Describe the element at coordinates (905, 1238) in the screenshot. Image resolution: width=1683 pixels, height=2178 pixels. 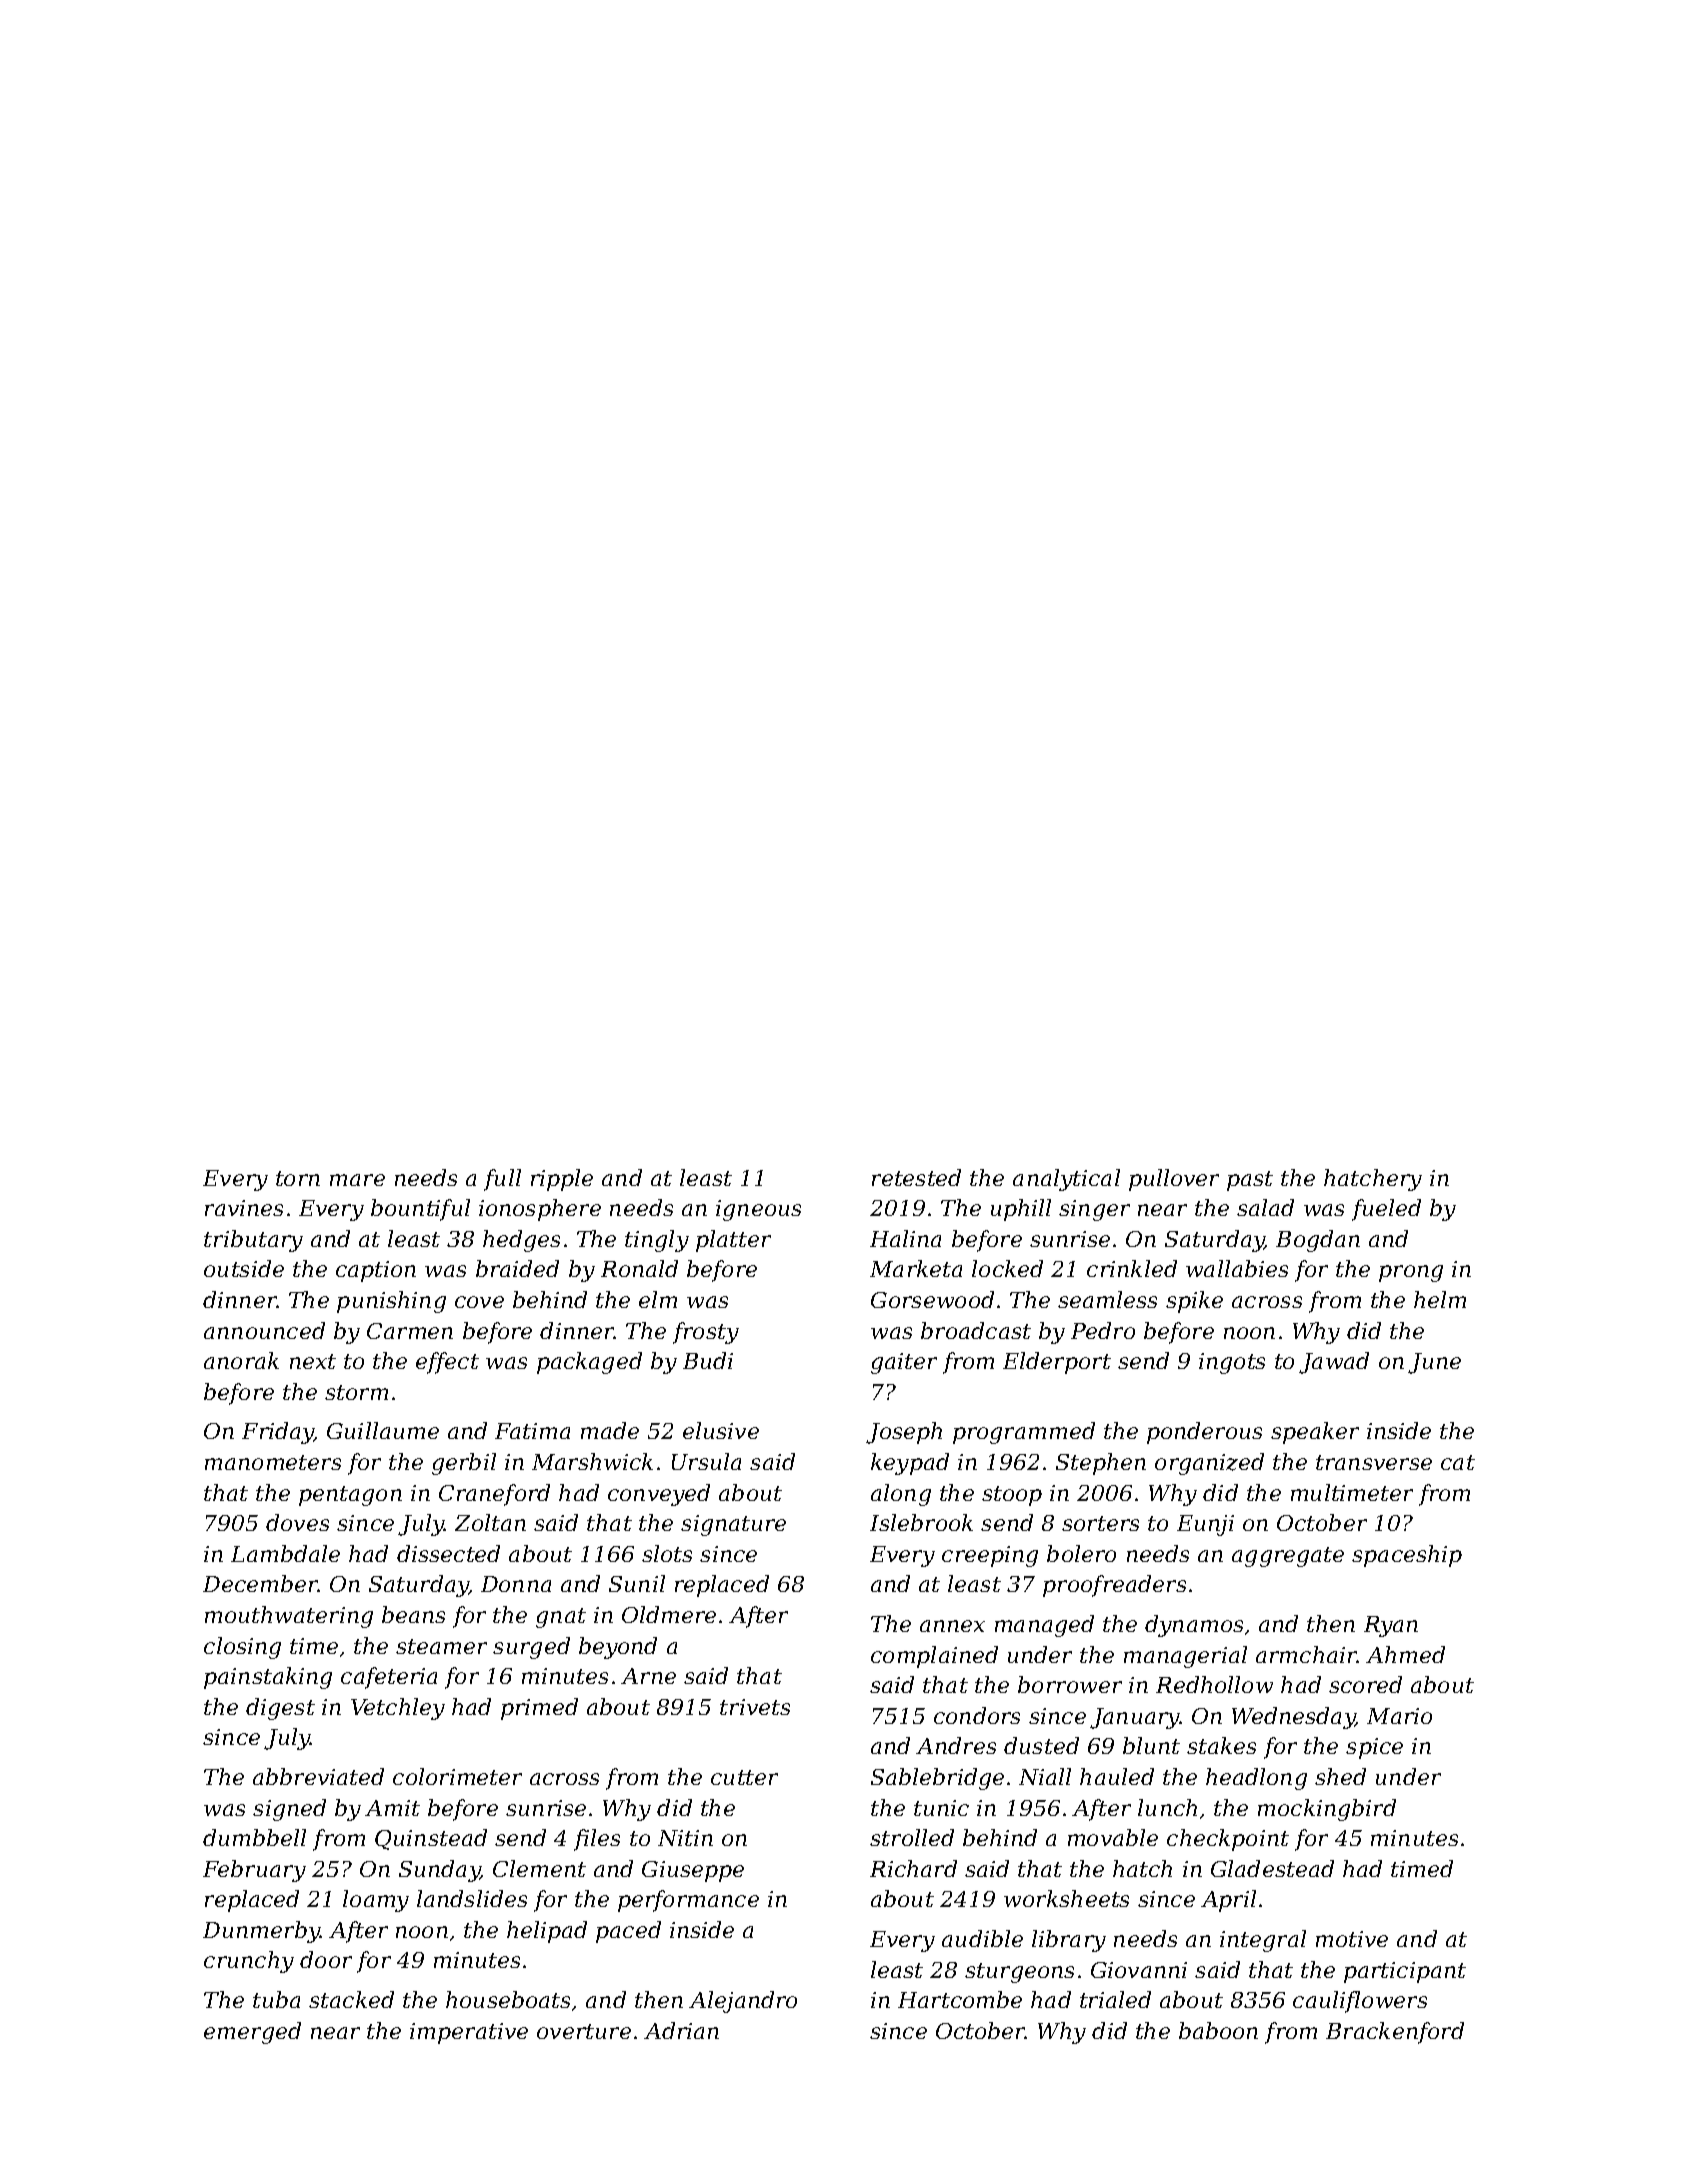
I see `Halina` at that location.
